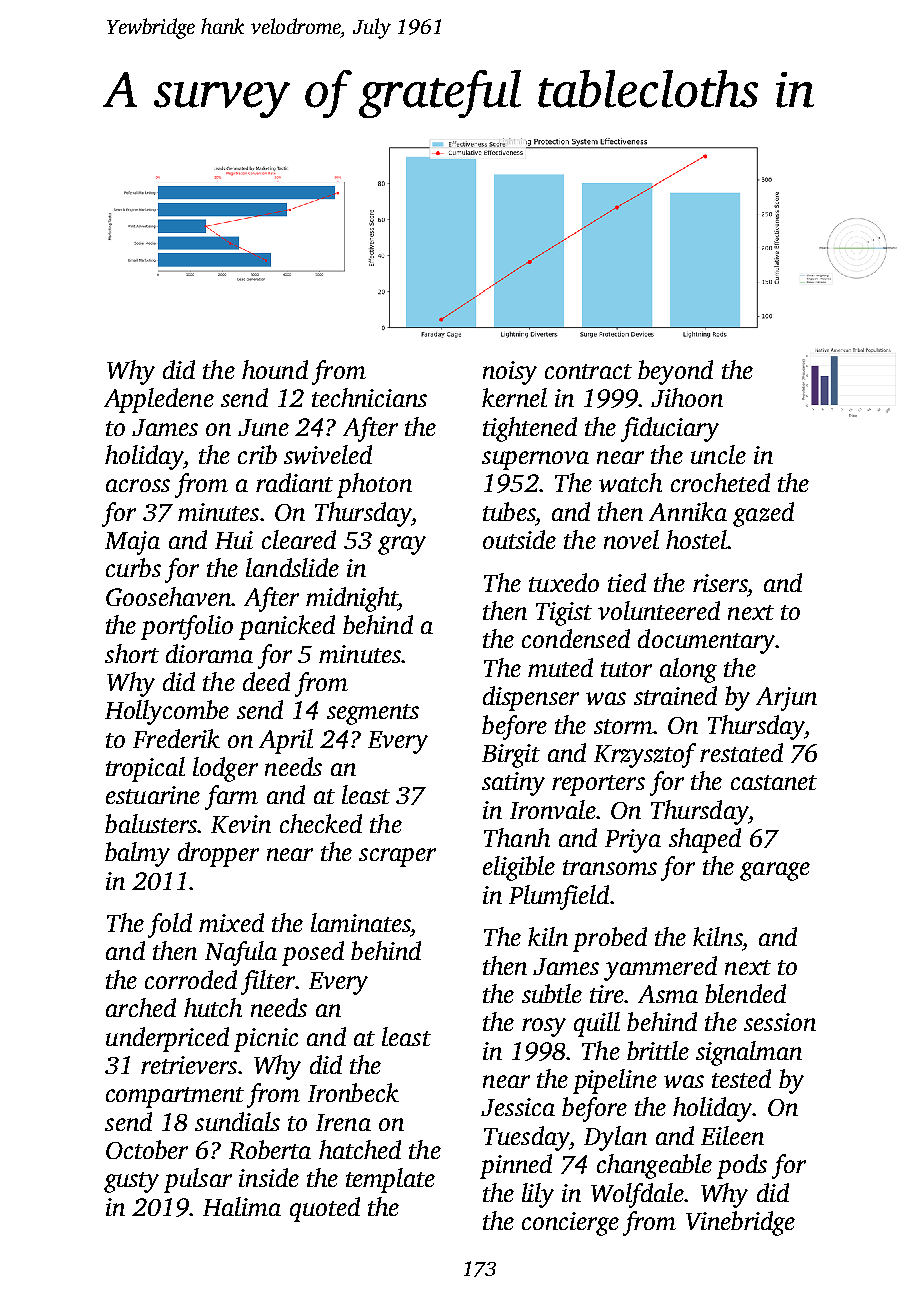  What do you see at coordinates (198, 1180) in the document?
I see `pulsar` at bounding box center [198, 1180].
